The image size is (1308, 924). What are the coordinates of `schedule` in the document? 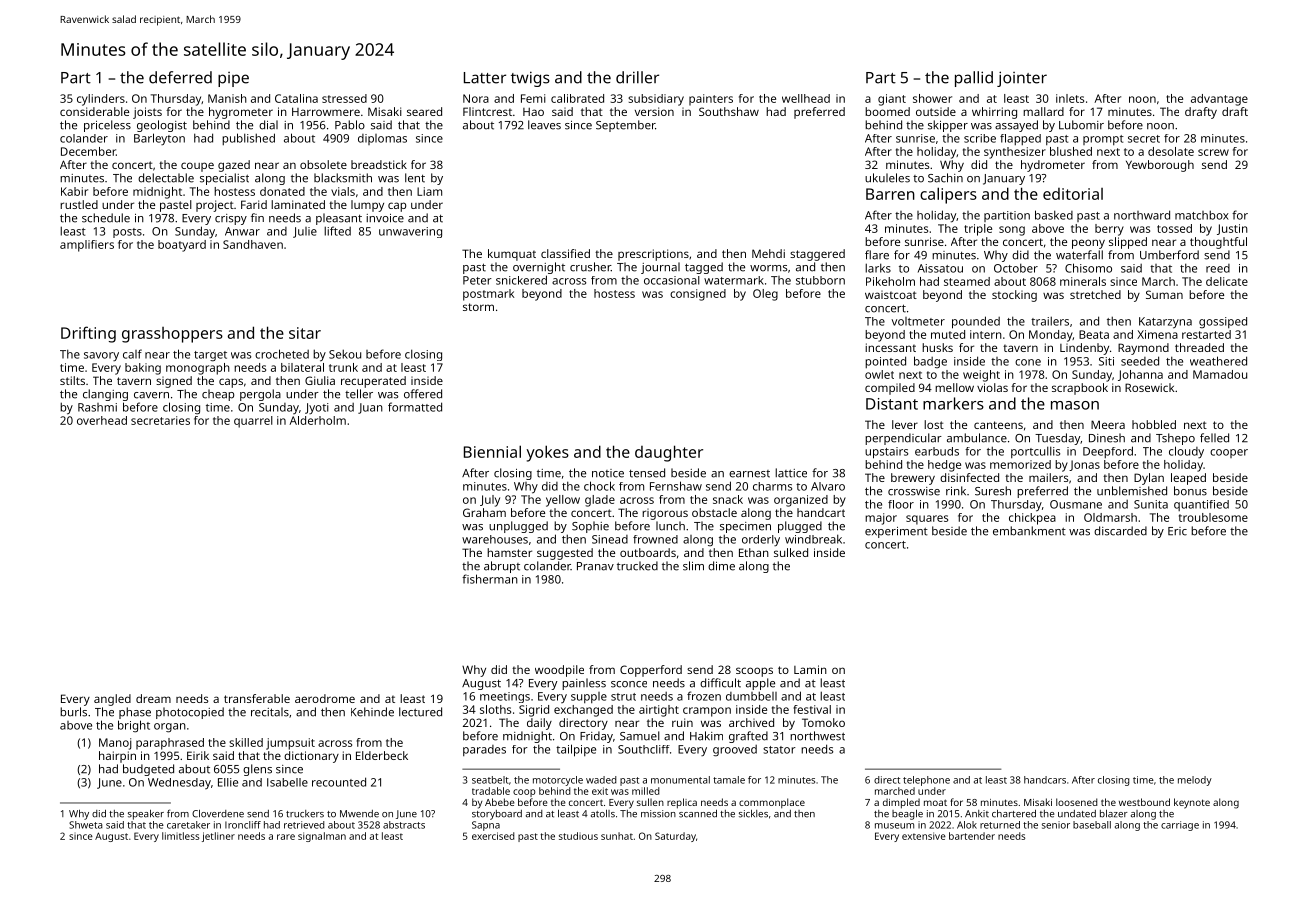 It's located at (106, 218).
